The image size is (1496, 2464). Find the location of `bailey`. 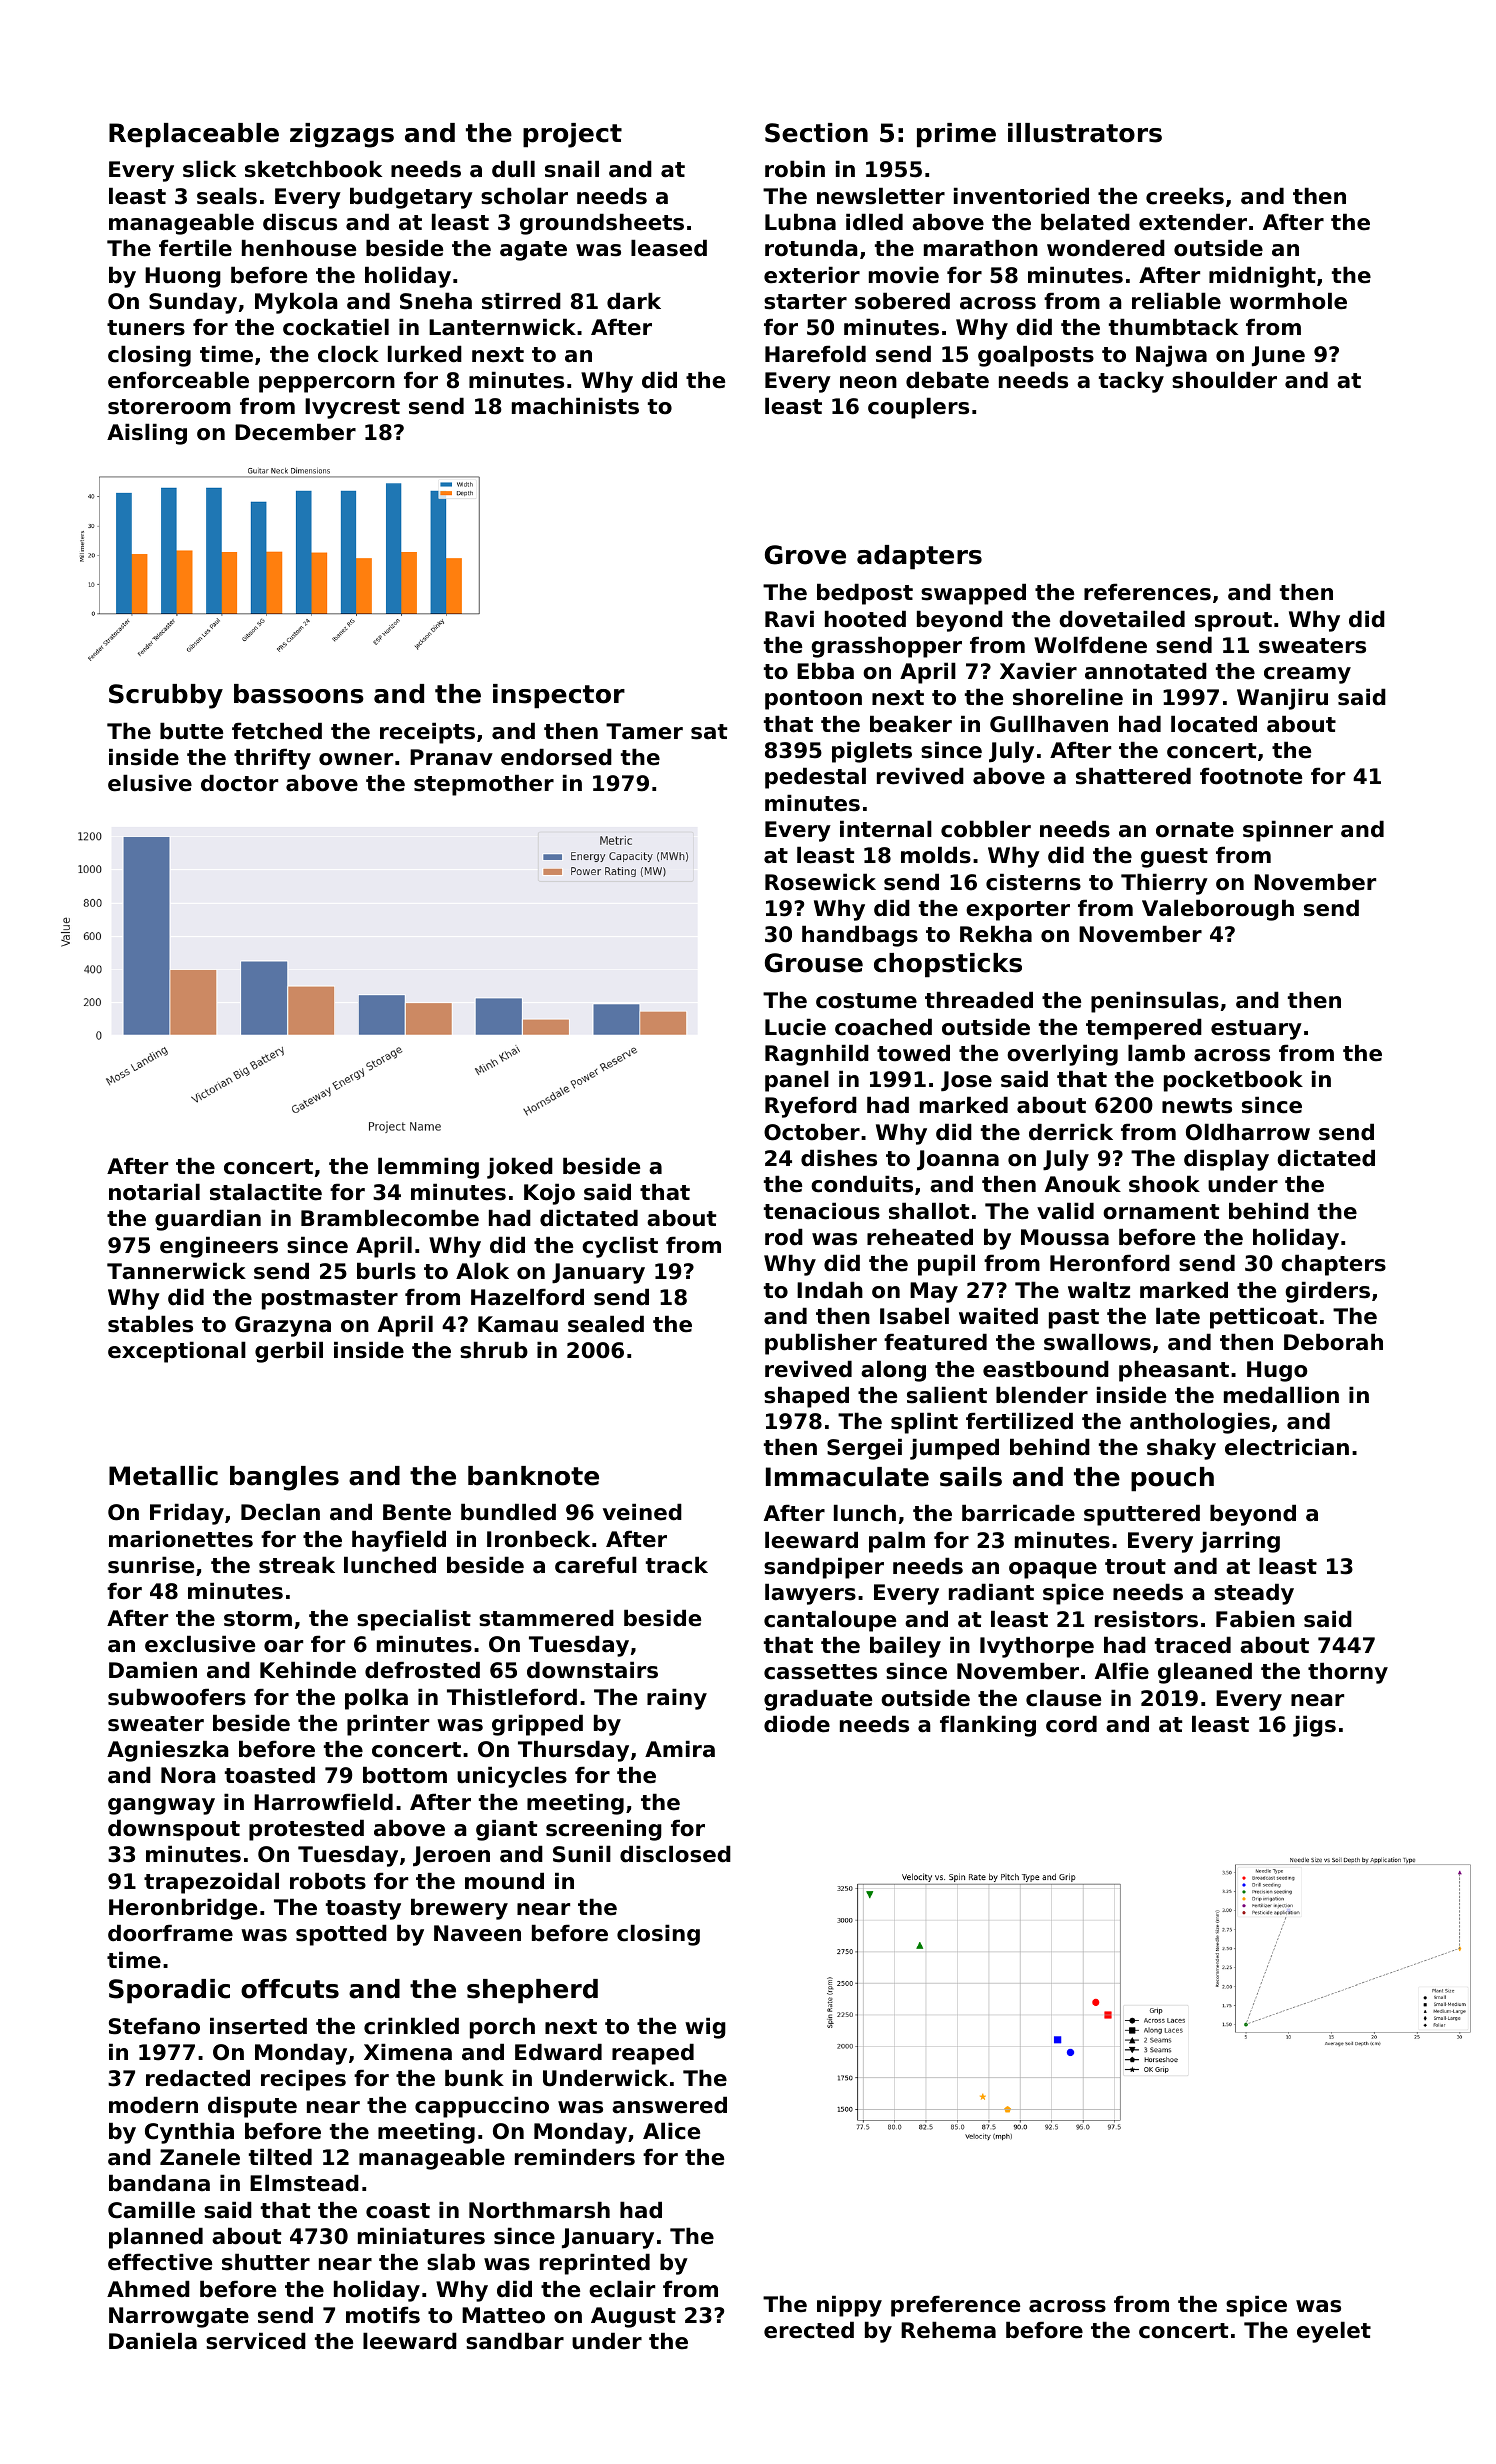

bailey is located at coordinates (905, 1647).
